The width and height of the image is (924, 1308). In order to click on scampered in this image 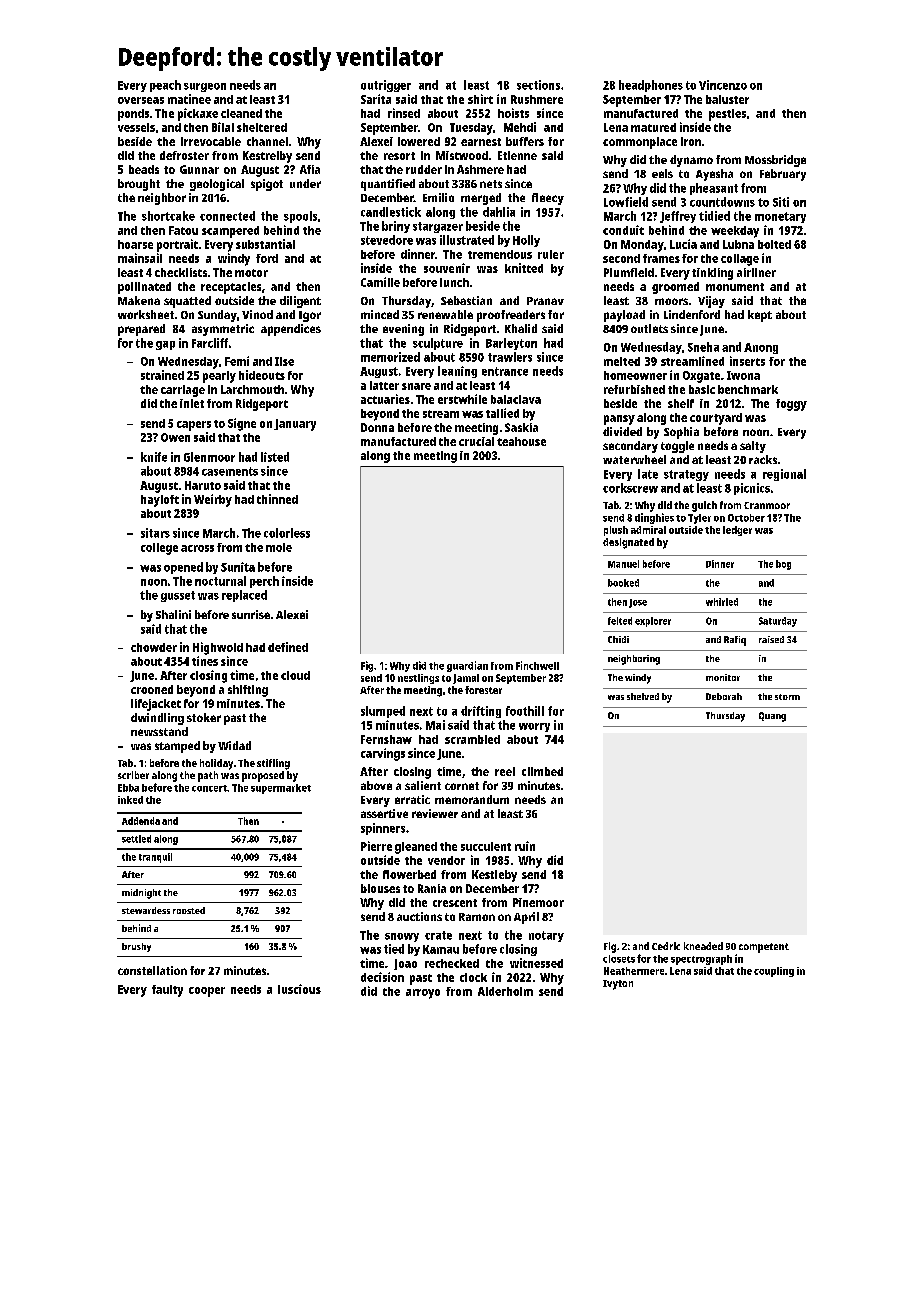, I will do `click(230, 232)`.
